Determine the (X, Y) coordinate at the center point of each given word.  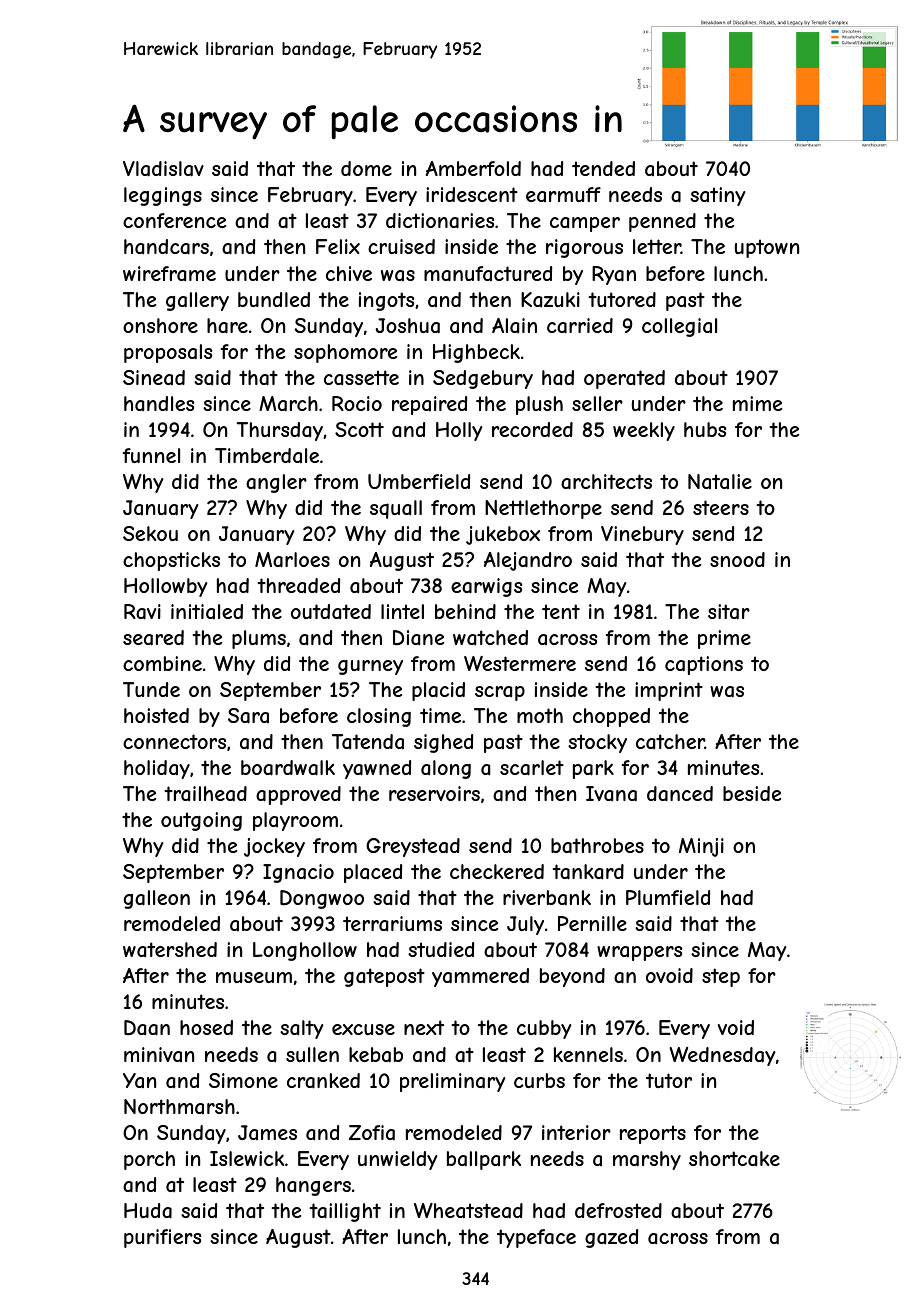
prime (724, 639)
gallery (197, 301)
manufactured (488, 274)
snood (737, 559)
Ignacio (298, 873)
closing (379, 717)
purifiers (162, 1238)
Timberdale (267, 455)
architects (606, 482)
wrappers (639, 953)
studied (441, 949)
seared (153, 638)
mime (757, 403)
